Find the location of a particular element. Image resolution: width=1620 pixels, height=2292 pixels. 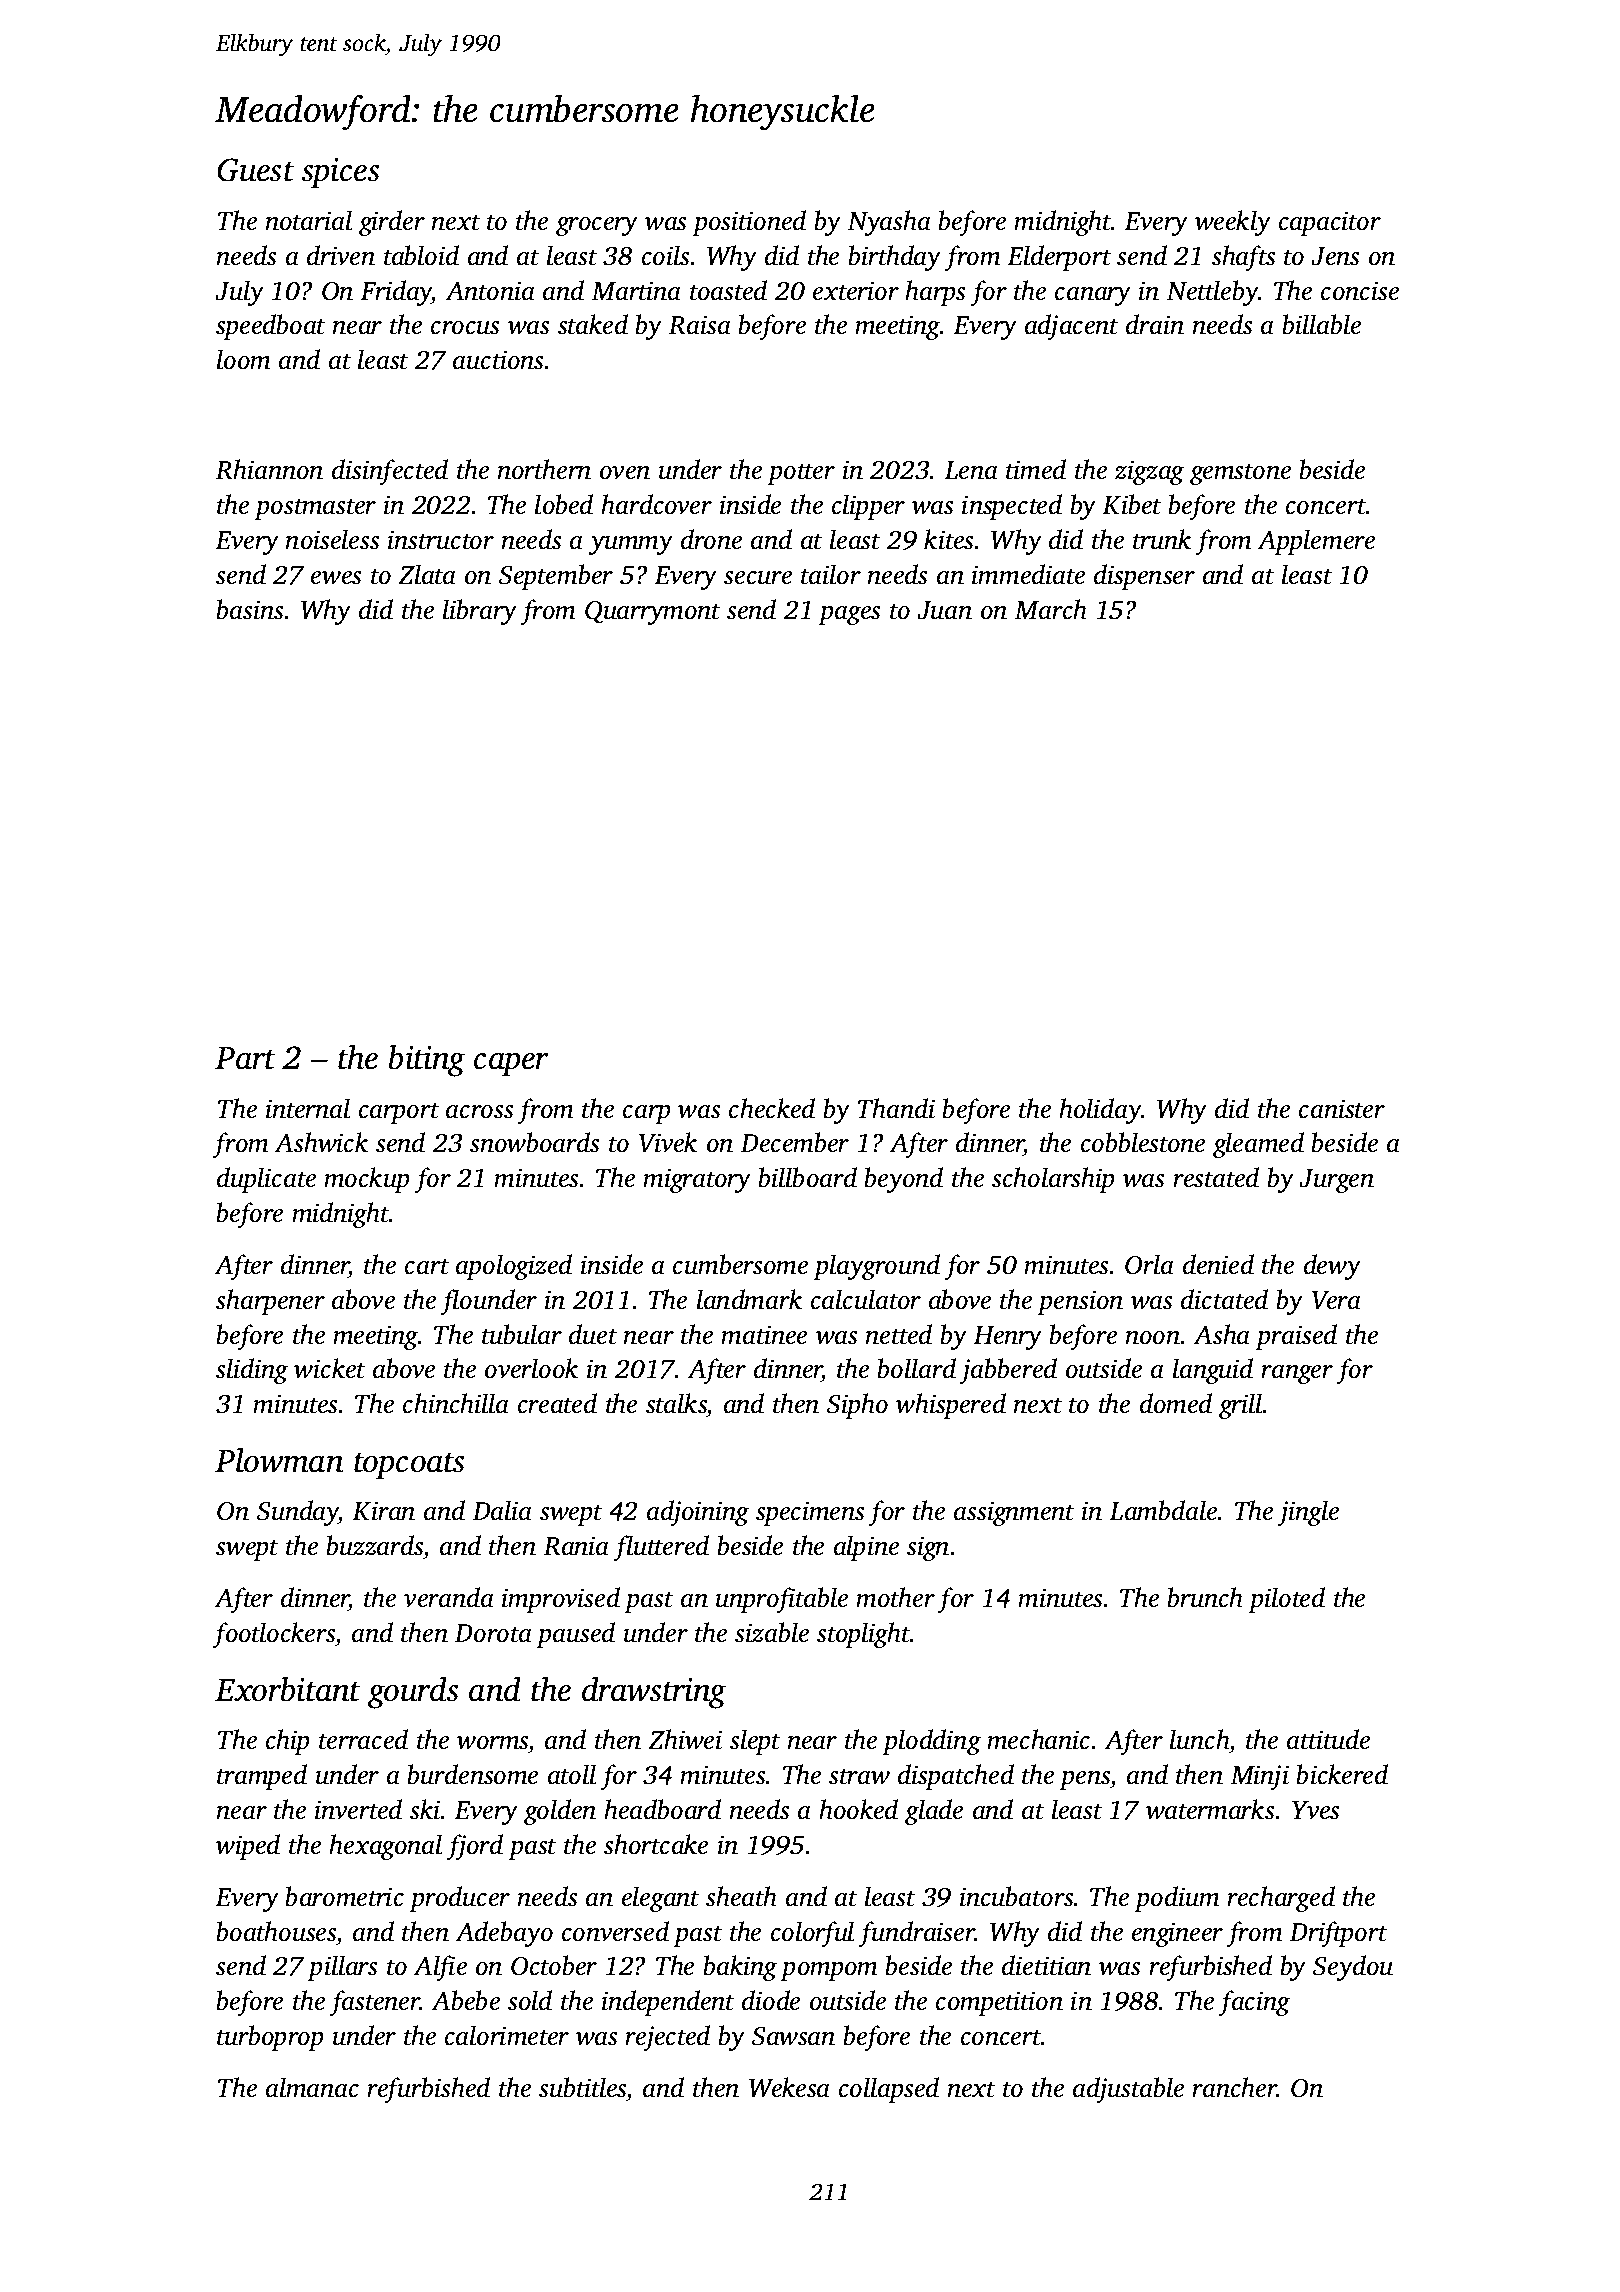

capacitor is located at coordinates (1330, 223).
